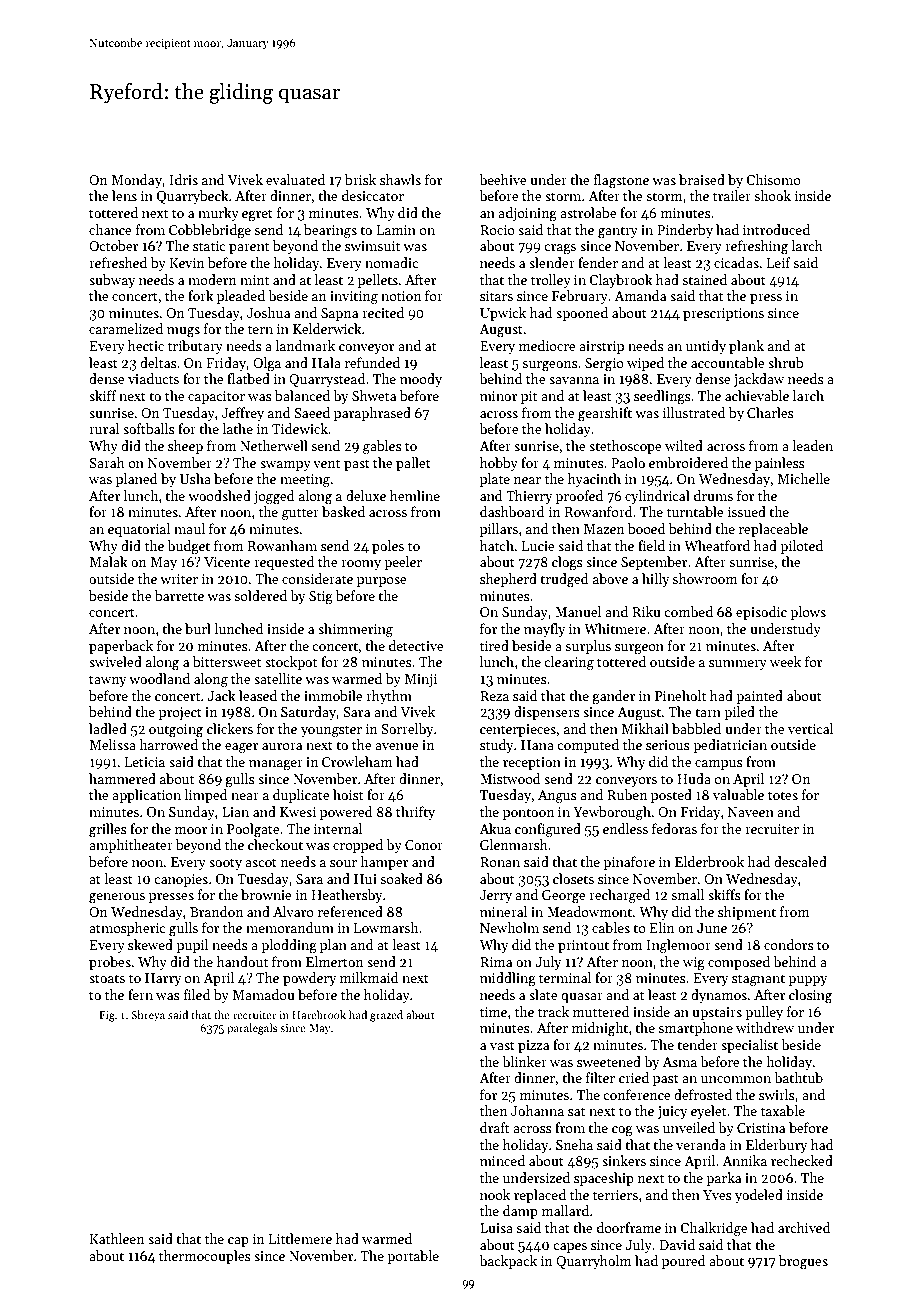 The image size is (924, 1308). What do you see at coordinates (503, 314) in the screenshot?
I see `Upwick` at bounding box center [503, 314].
